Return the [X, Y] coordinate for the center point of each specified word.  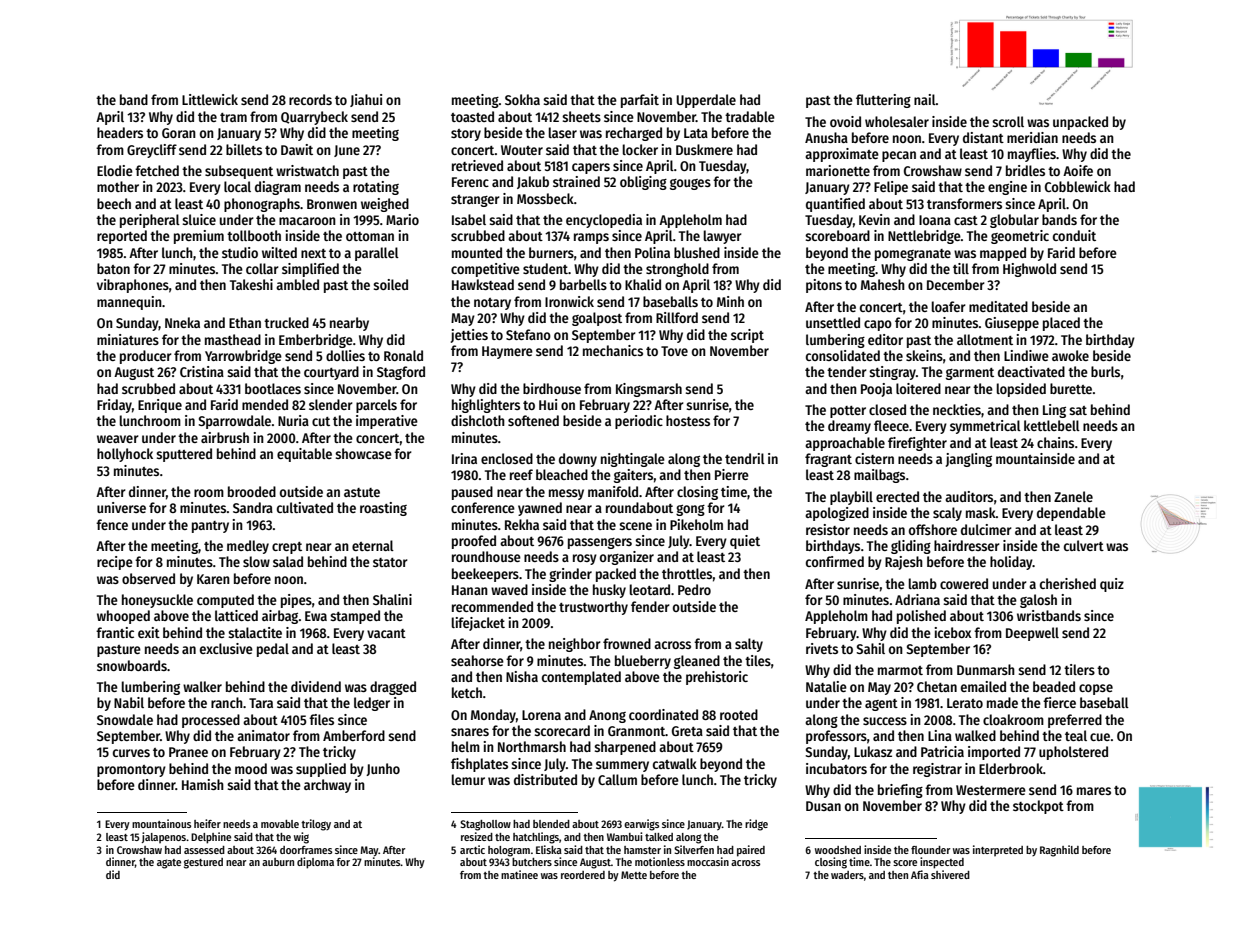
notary [492, 304]
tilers [1079, 669]
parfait [640, 101]
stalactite [255, 632]
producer [146, 357]
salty [749, 645]
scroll [1008, 121]
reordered [583, 875]
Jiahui [366, 100]
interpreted [998, 850]
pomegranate [913, 255]
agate [169, 864]
